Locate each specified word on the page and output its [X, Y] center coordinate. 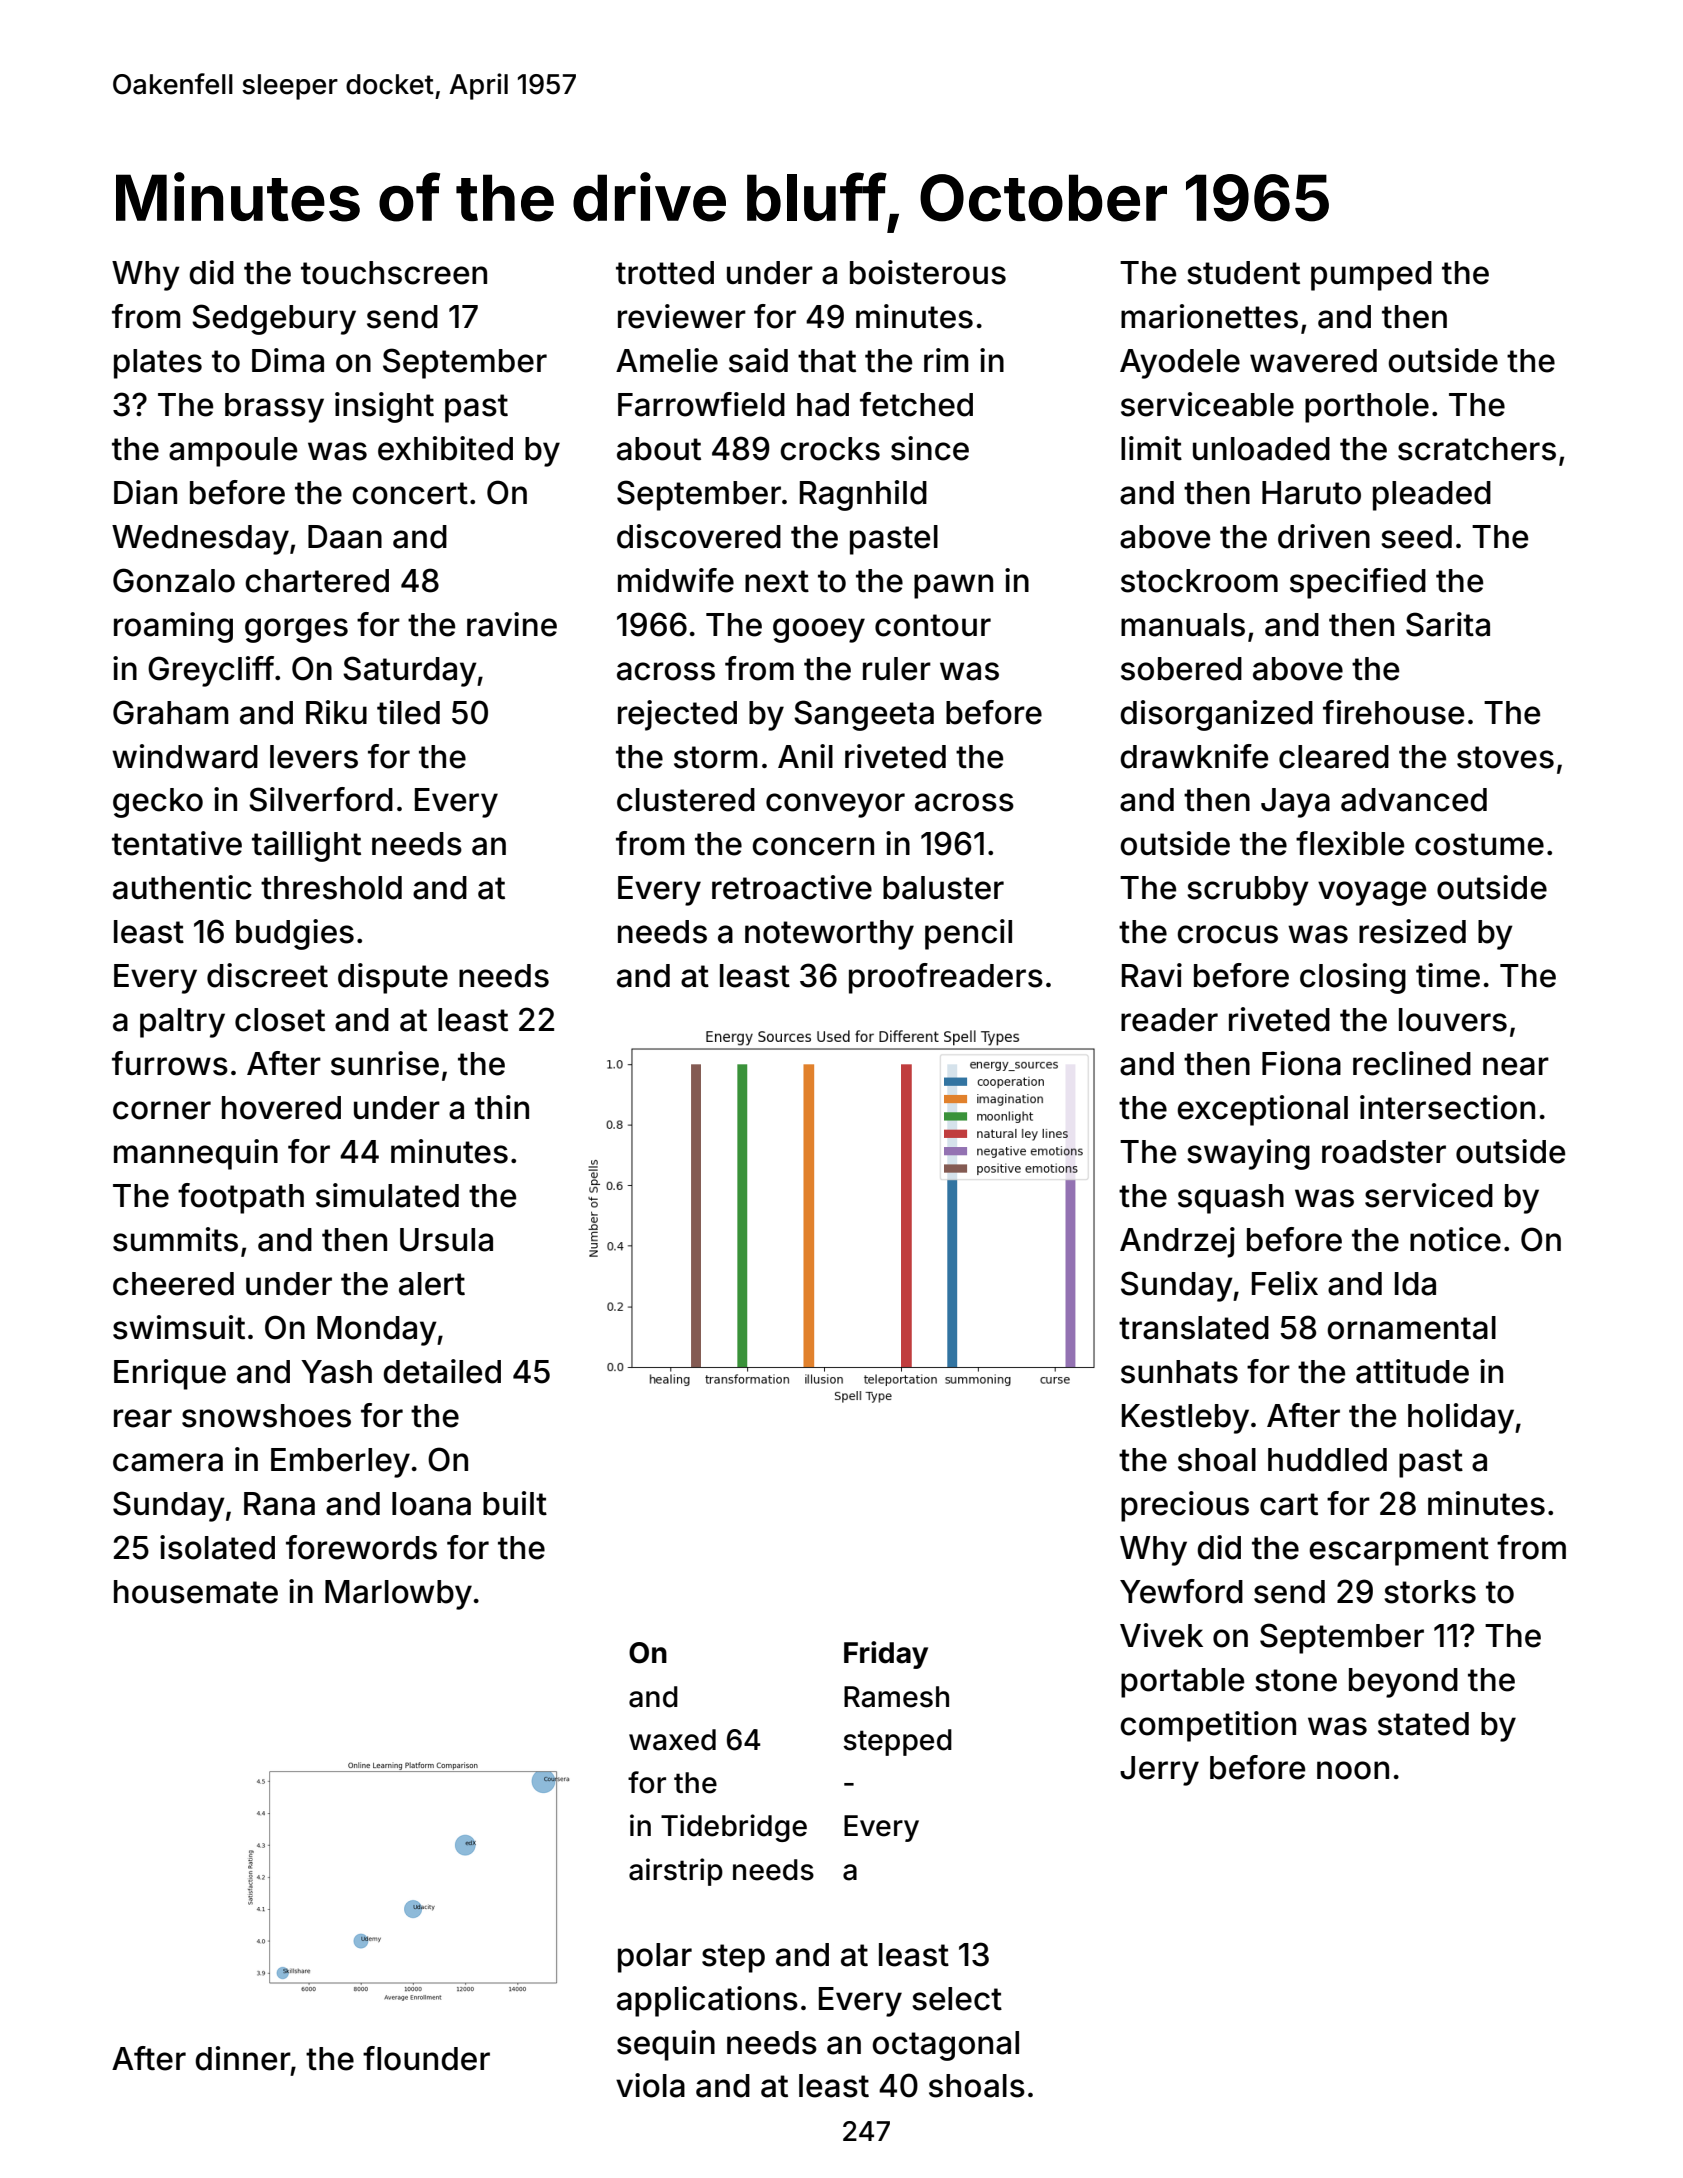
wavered [1313, 361]
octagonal [945, 2046]
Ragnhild [863, 495]
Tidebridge [734, 1828]
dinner [243, 2058]
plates [158, 364]
